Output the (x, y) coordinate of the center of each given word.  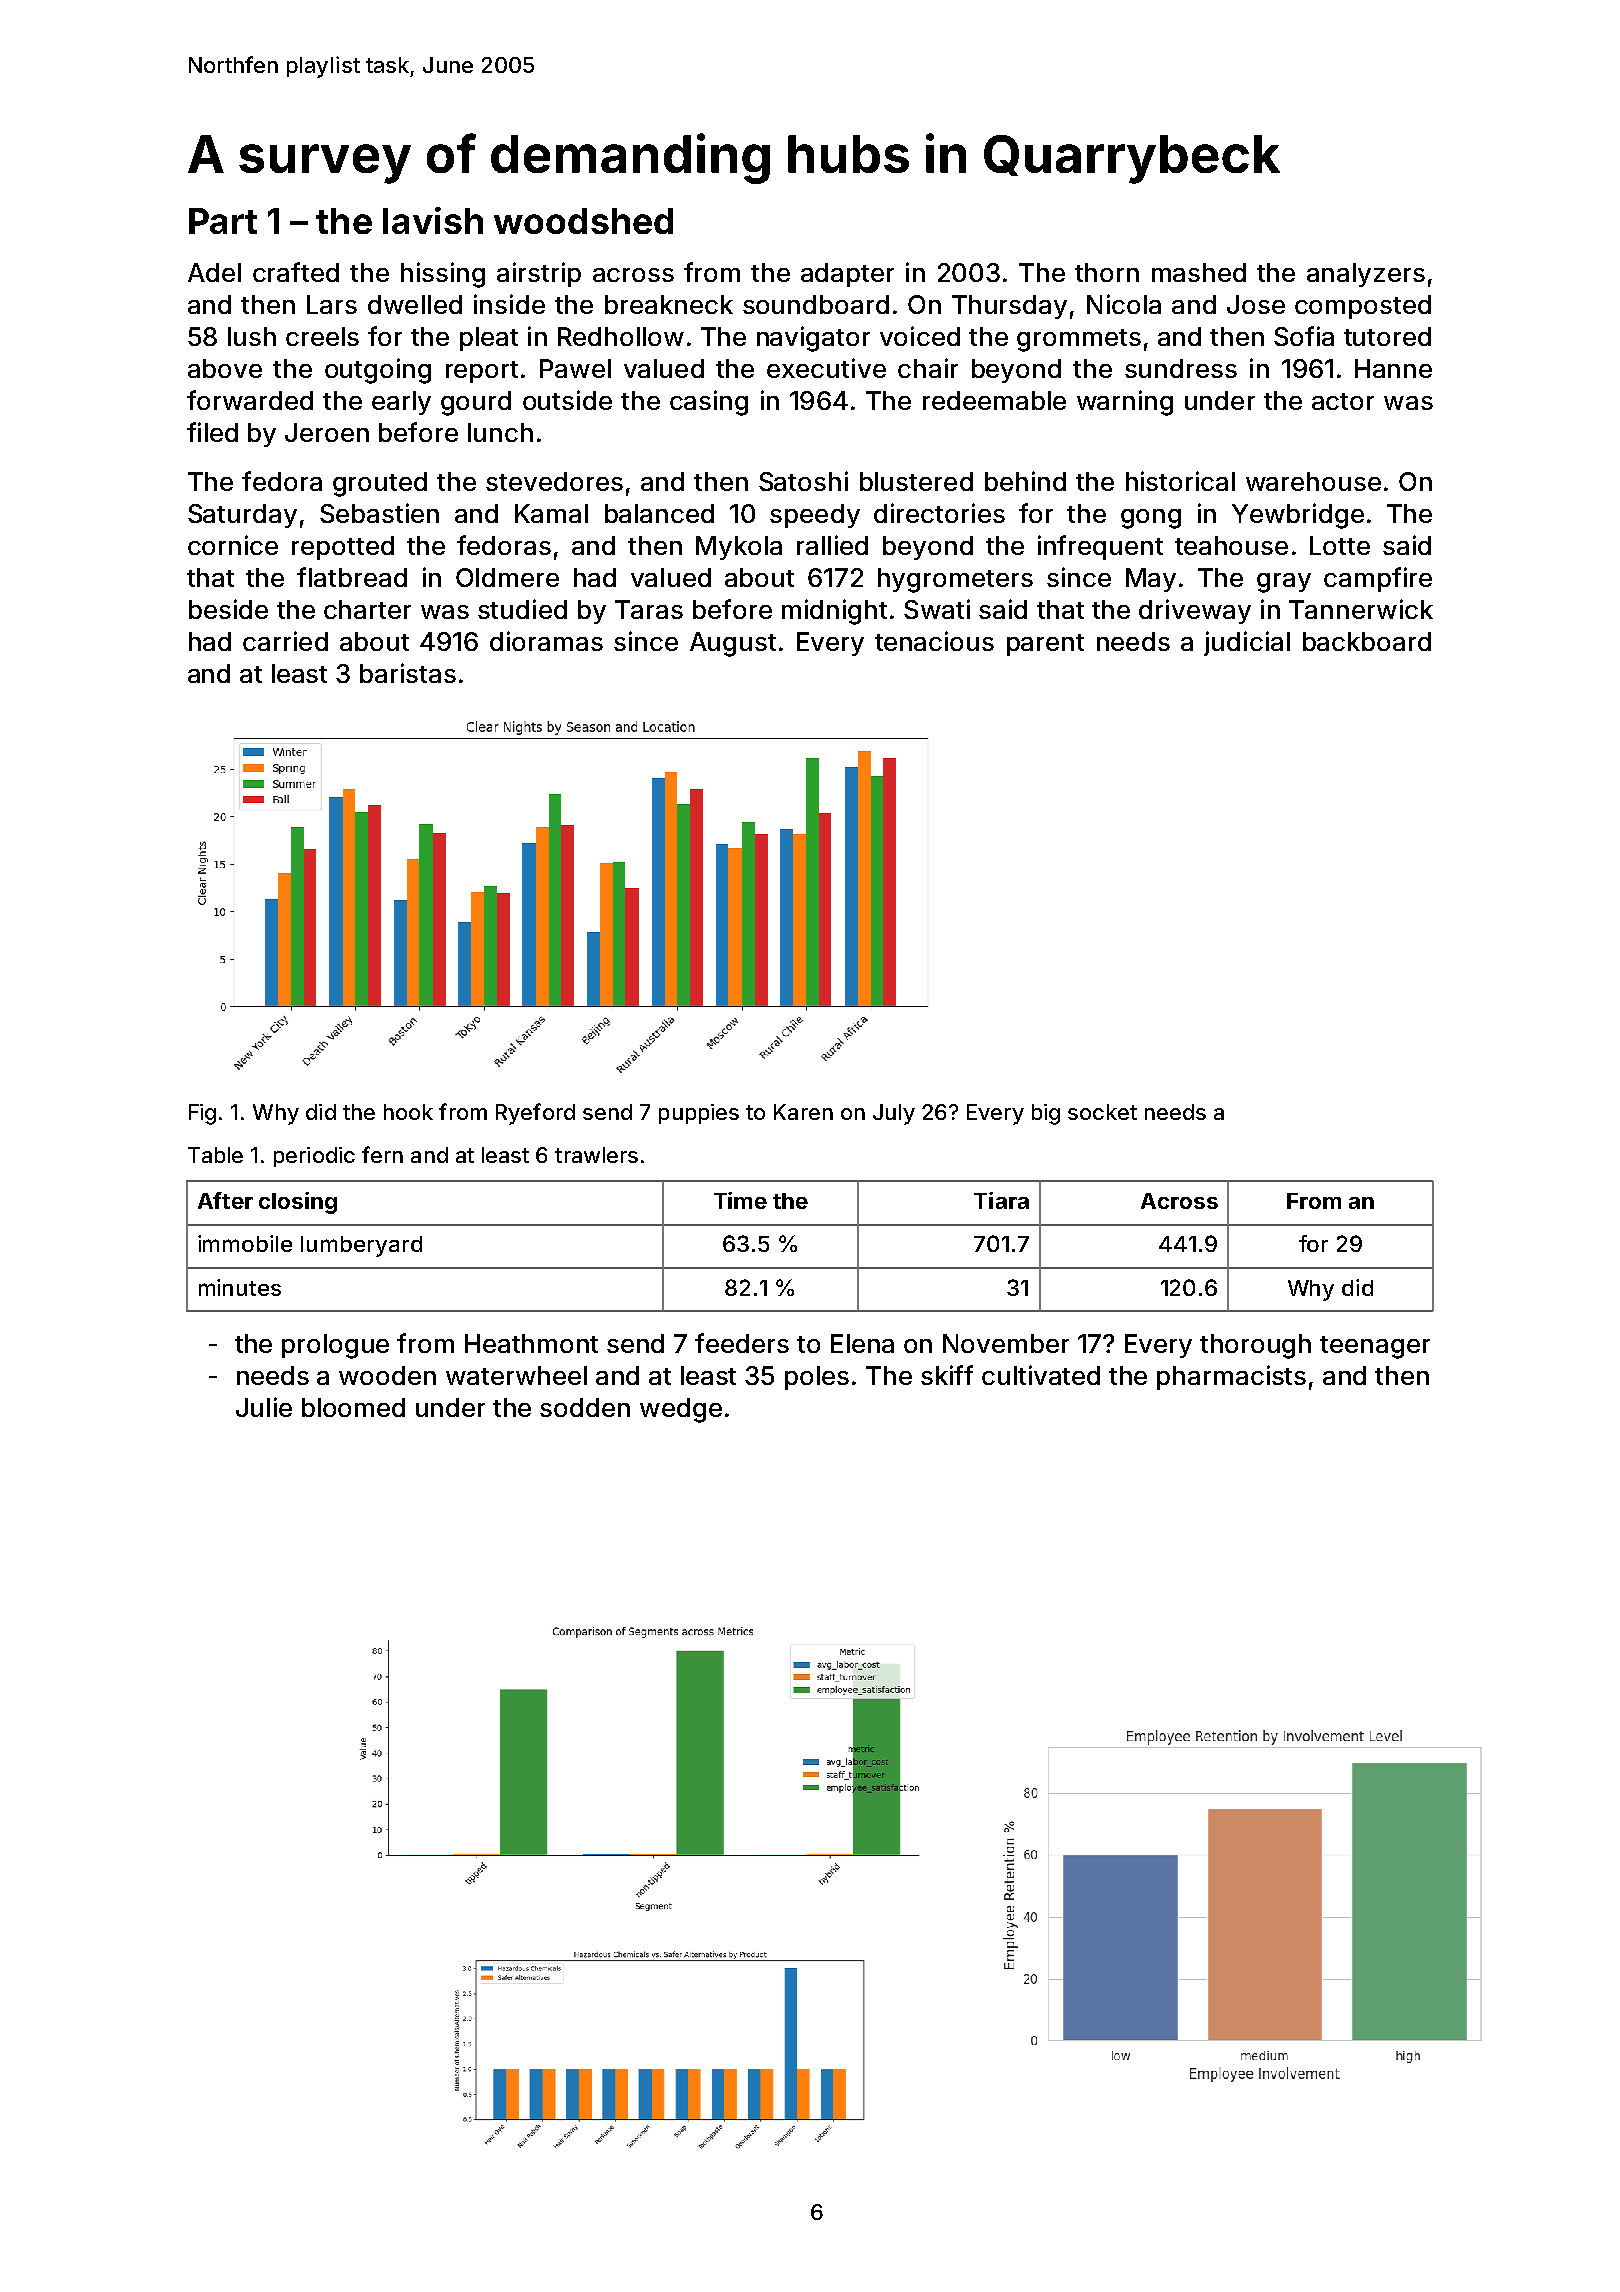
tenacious (934, 641)
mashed (1199, 272)
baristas (408, 673)
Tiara (1001, 1200)
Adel (214, 272)
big (1046, 1114)
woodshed (583, 221)
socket (1102, 1112)
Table (215, 1155)
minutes (240, 1287)
